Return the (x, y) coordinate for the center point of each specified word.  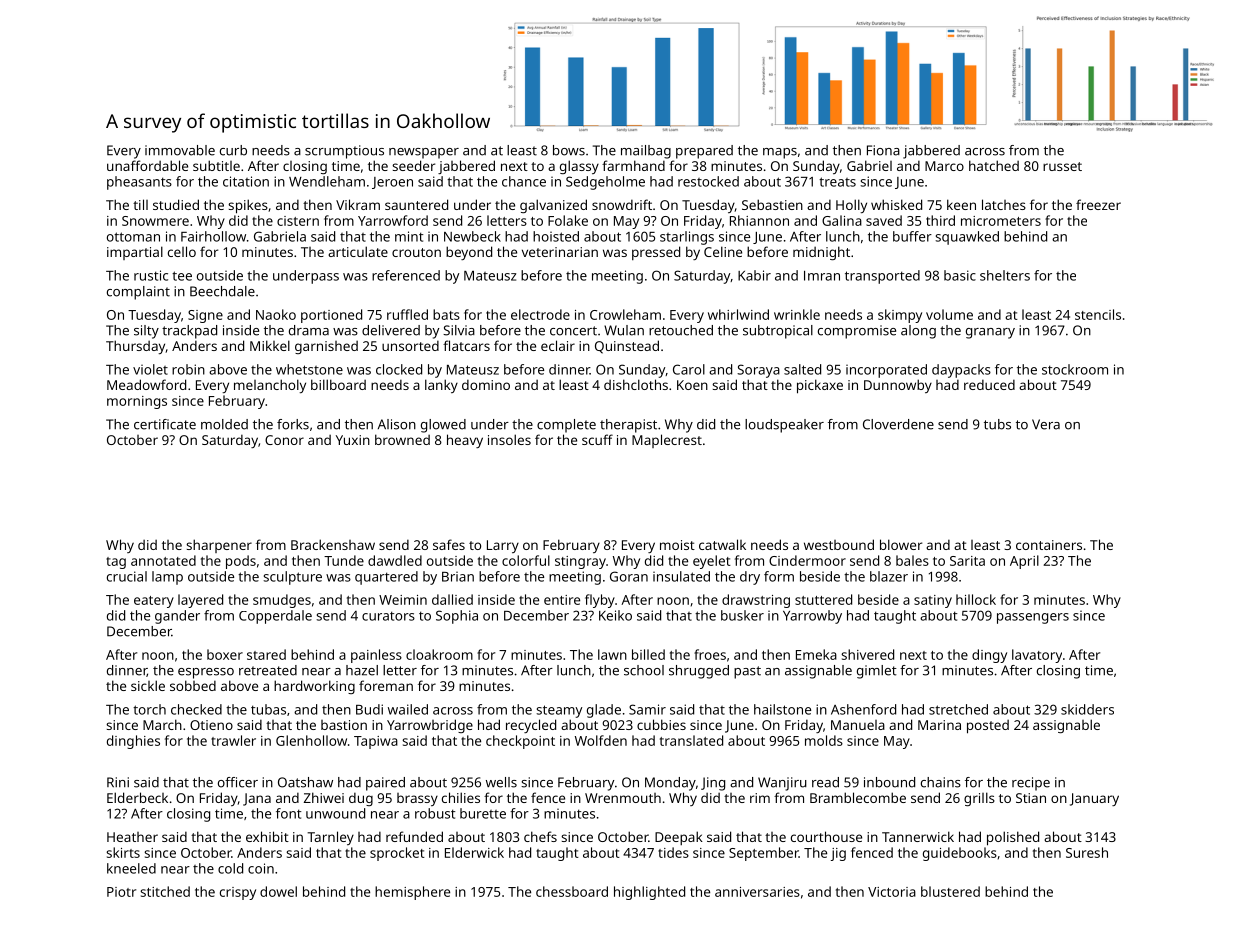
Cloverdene (898, 424)
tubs (997, 424)
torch (149, 709)
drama (309, 330)
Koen (692, 385)
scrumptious (344, 152)
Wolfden (601, 740)
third (940, 220)
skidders (1087, 709)
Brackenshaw (333, 544)
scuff (597, 439)
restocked (708, 181)
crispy (238, 893)
